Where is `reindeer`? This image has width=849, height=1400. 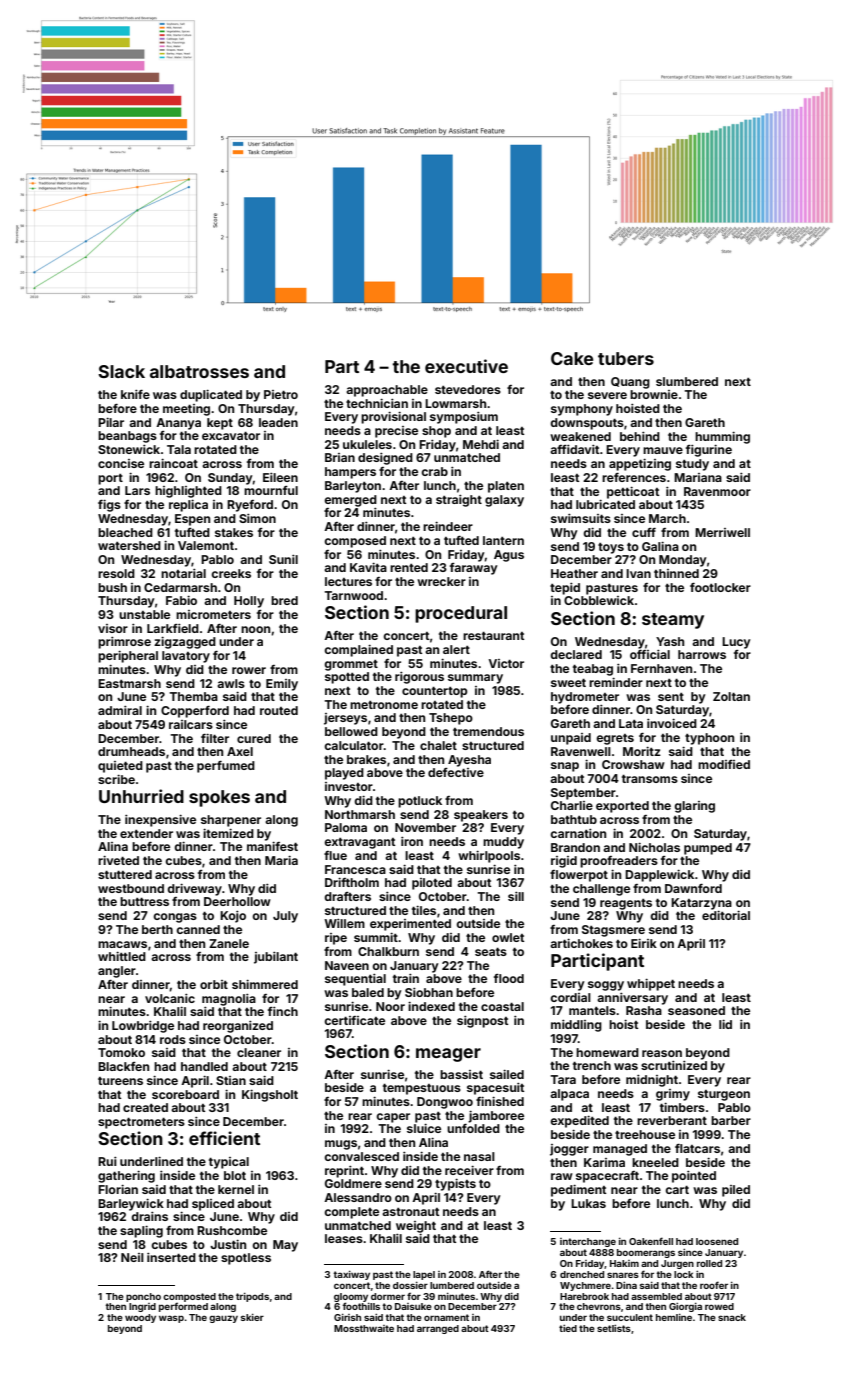 reindeer is located at coordinates (448, 526).
